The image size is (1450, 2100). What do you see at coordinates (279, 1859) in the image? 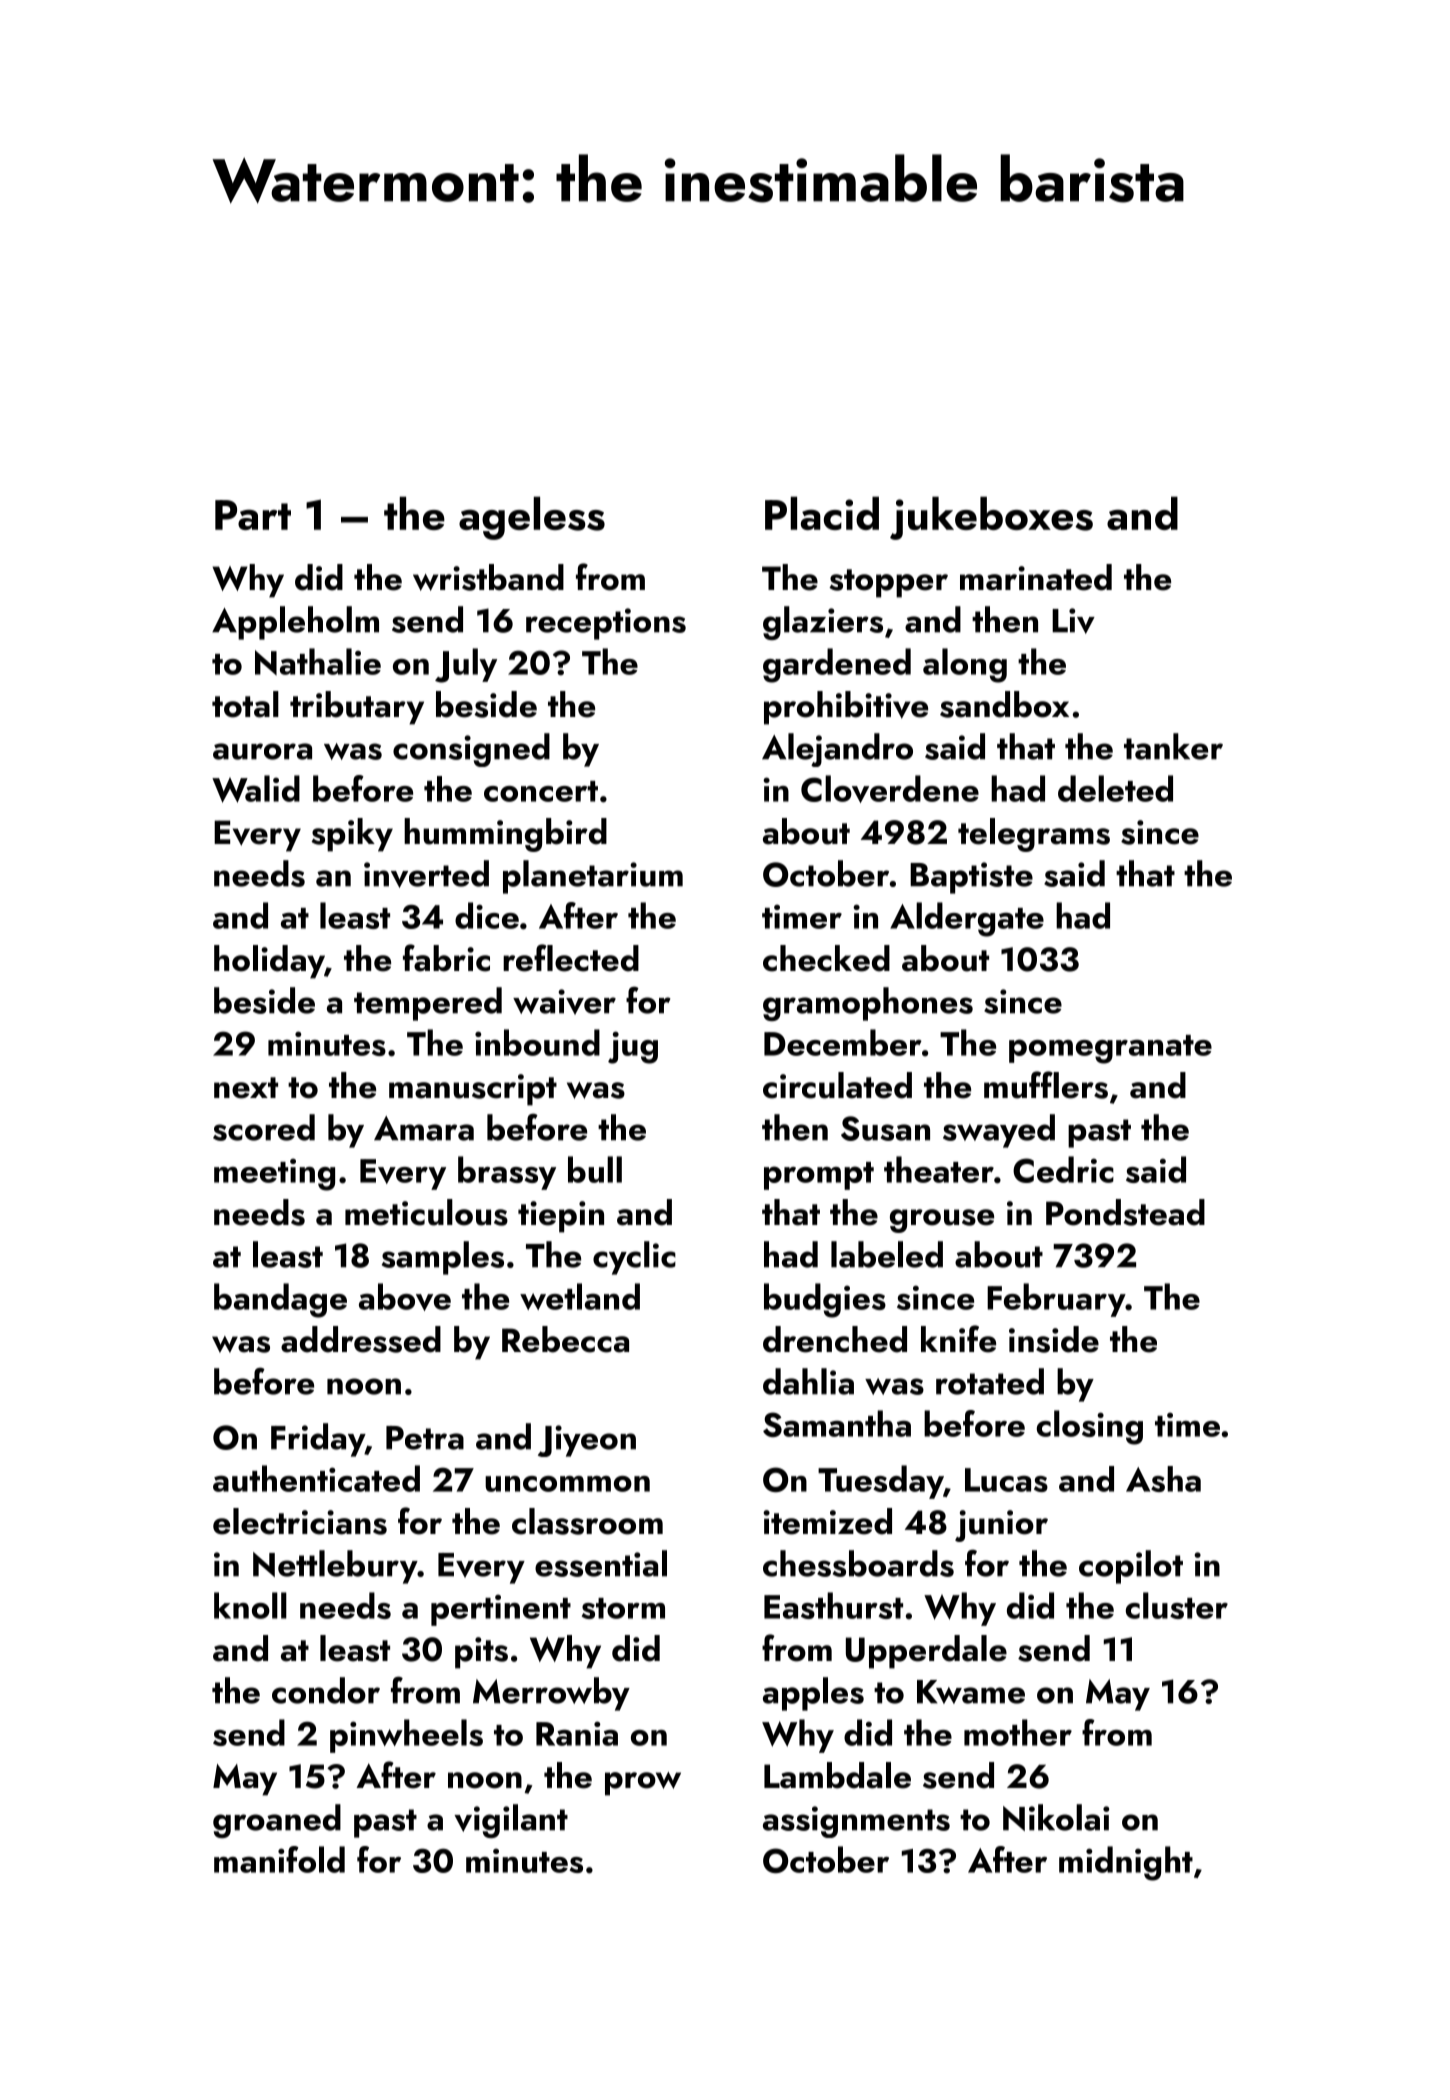
I see `manifold` at bounding box center [279, 1859].
